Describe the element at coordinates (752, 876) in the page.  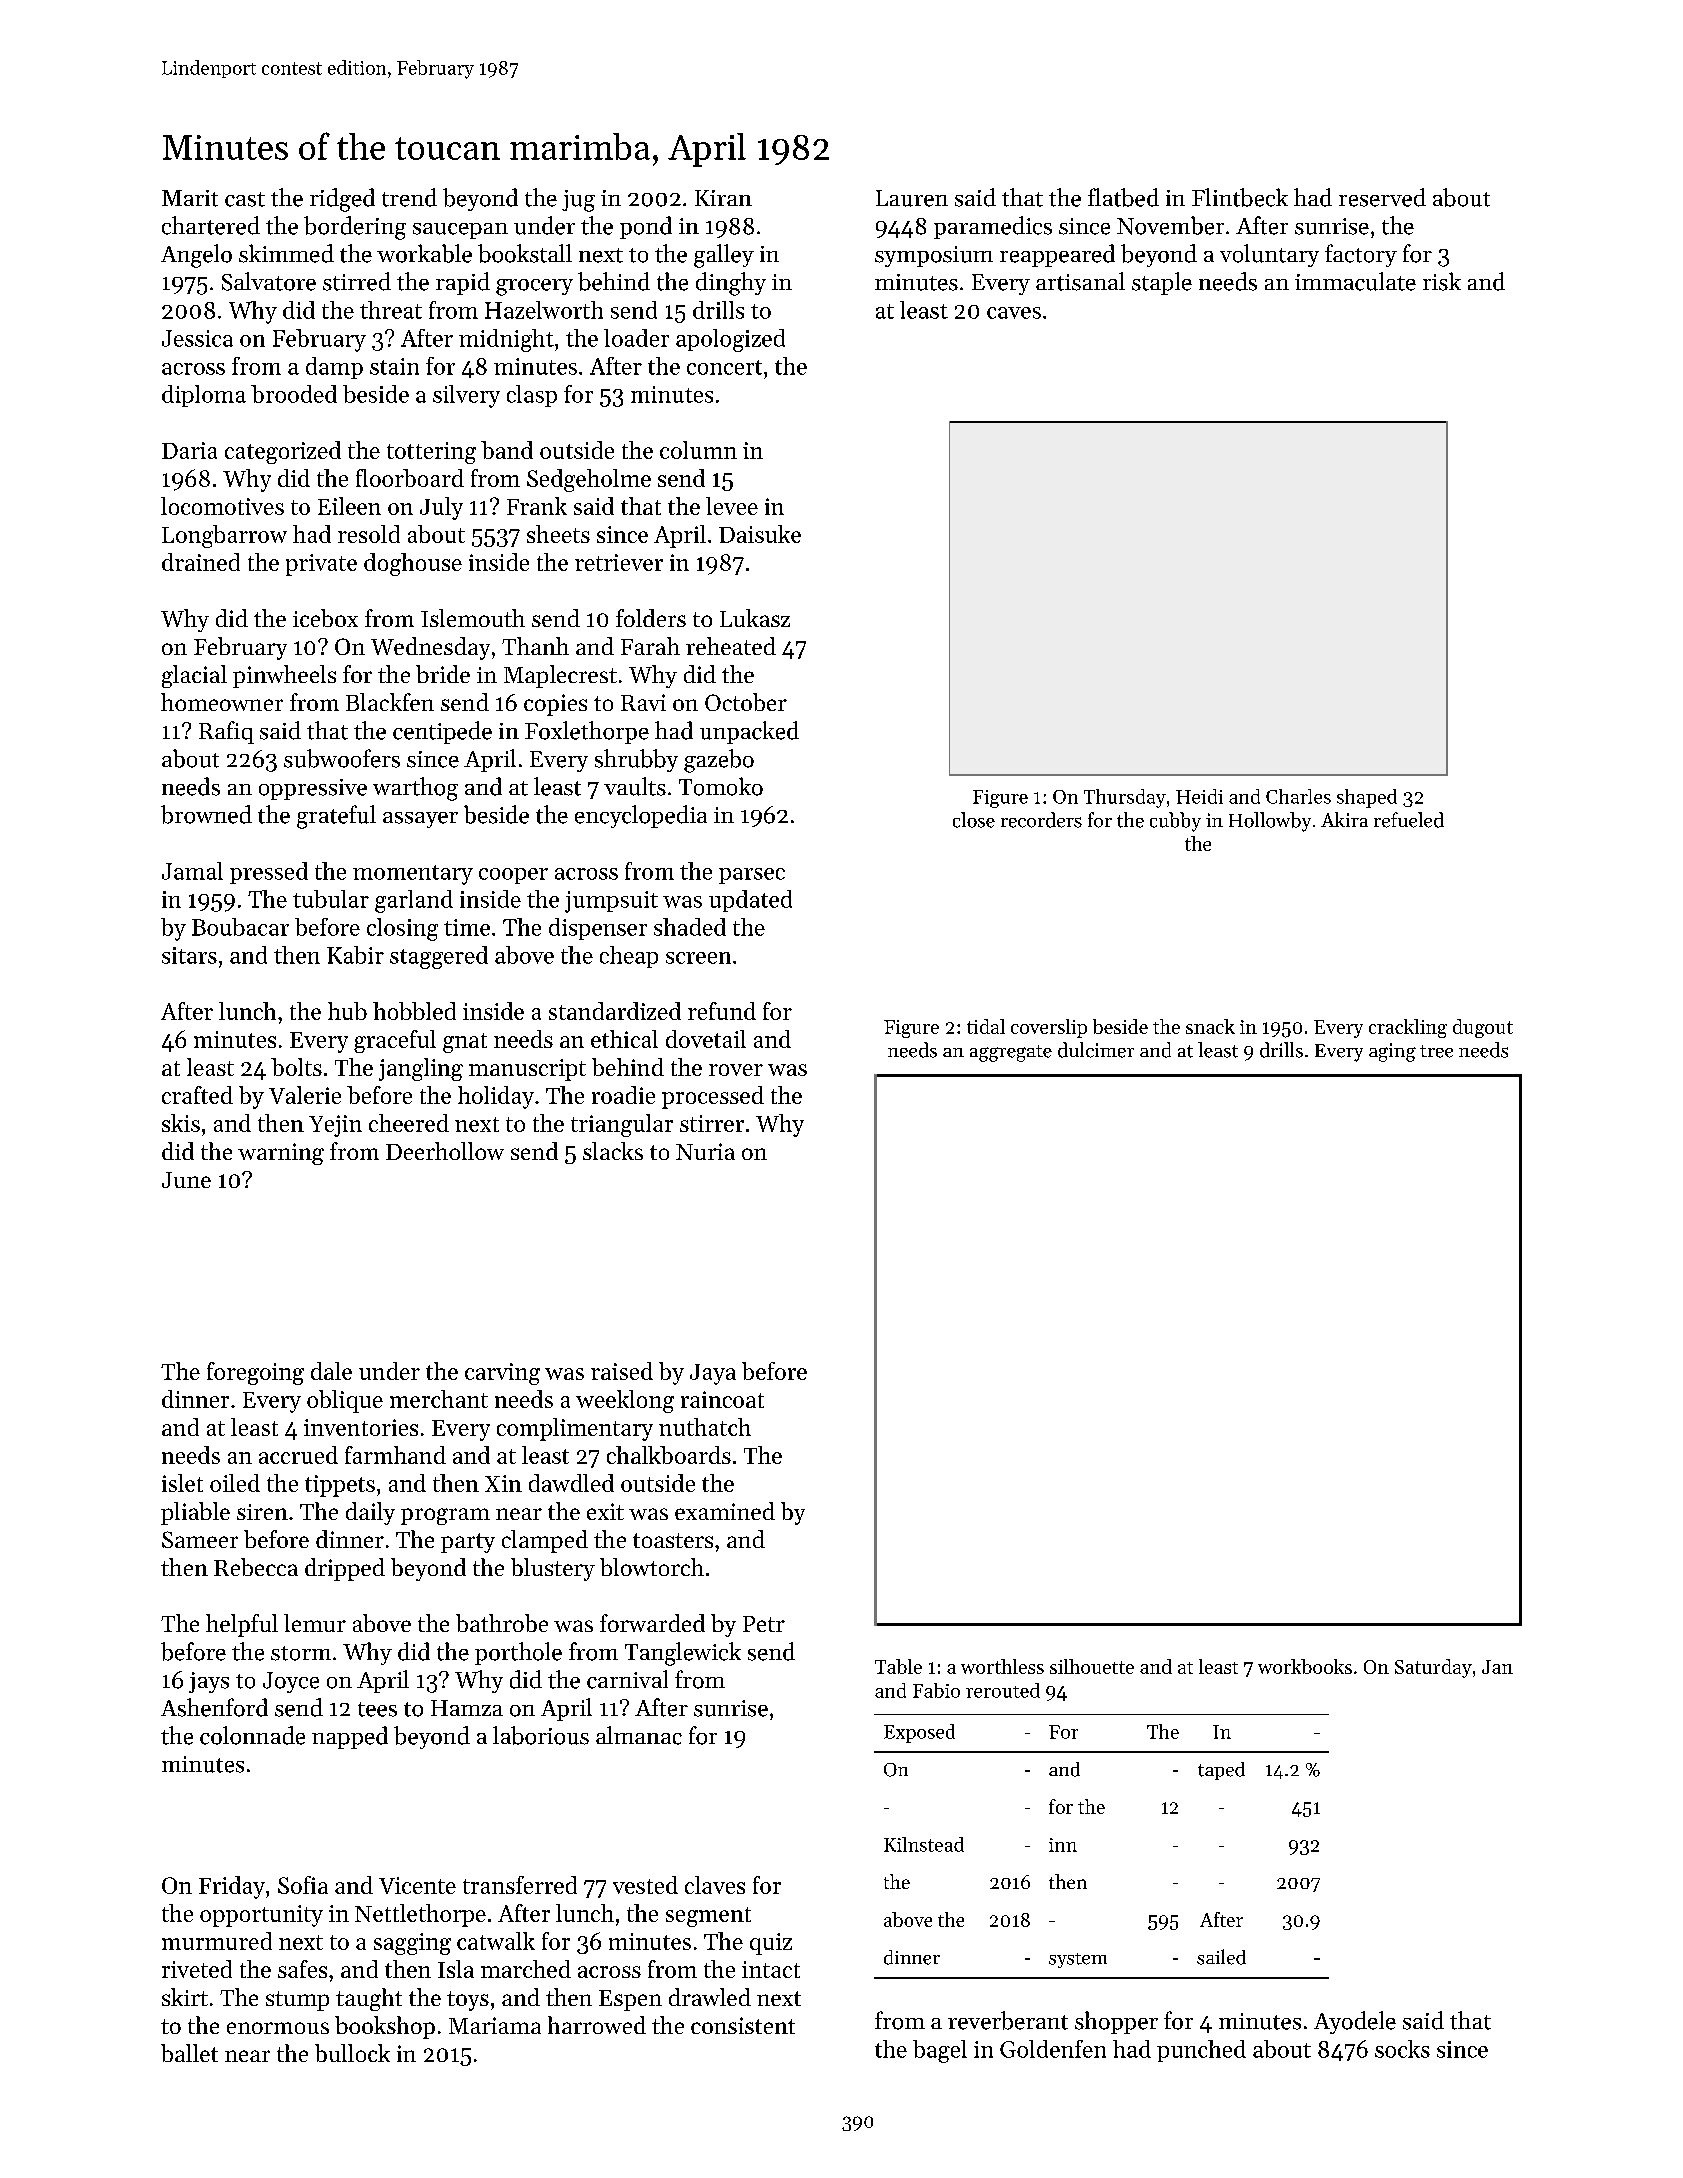
I see `parsec` at that location.
